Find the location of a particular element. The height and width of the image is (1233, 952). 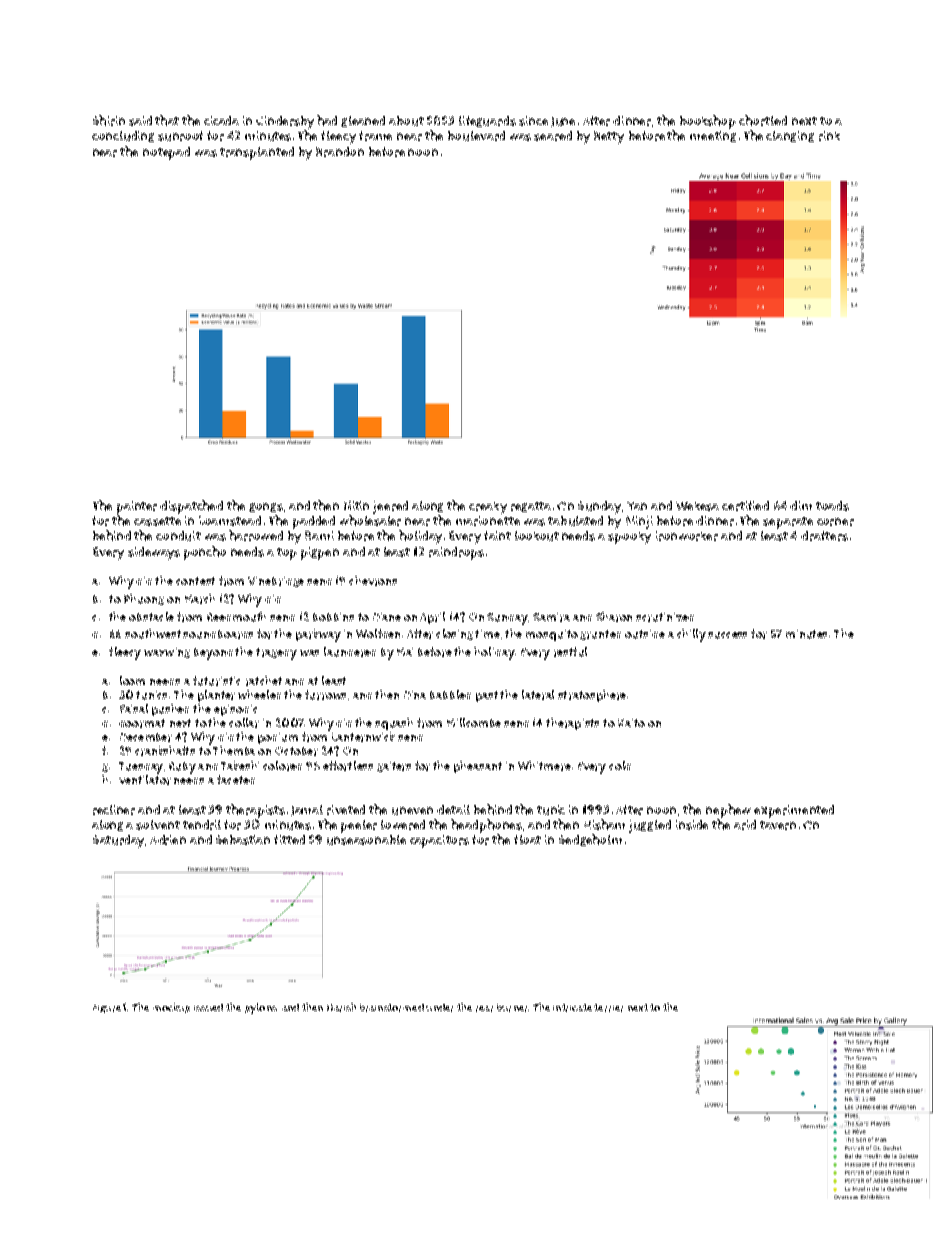

brainstormed is located at coordinates (392, 1008).
